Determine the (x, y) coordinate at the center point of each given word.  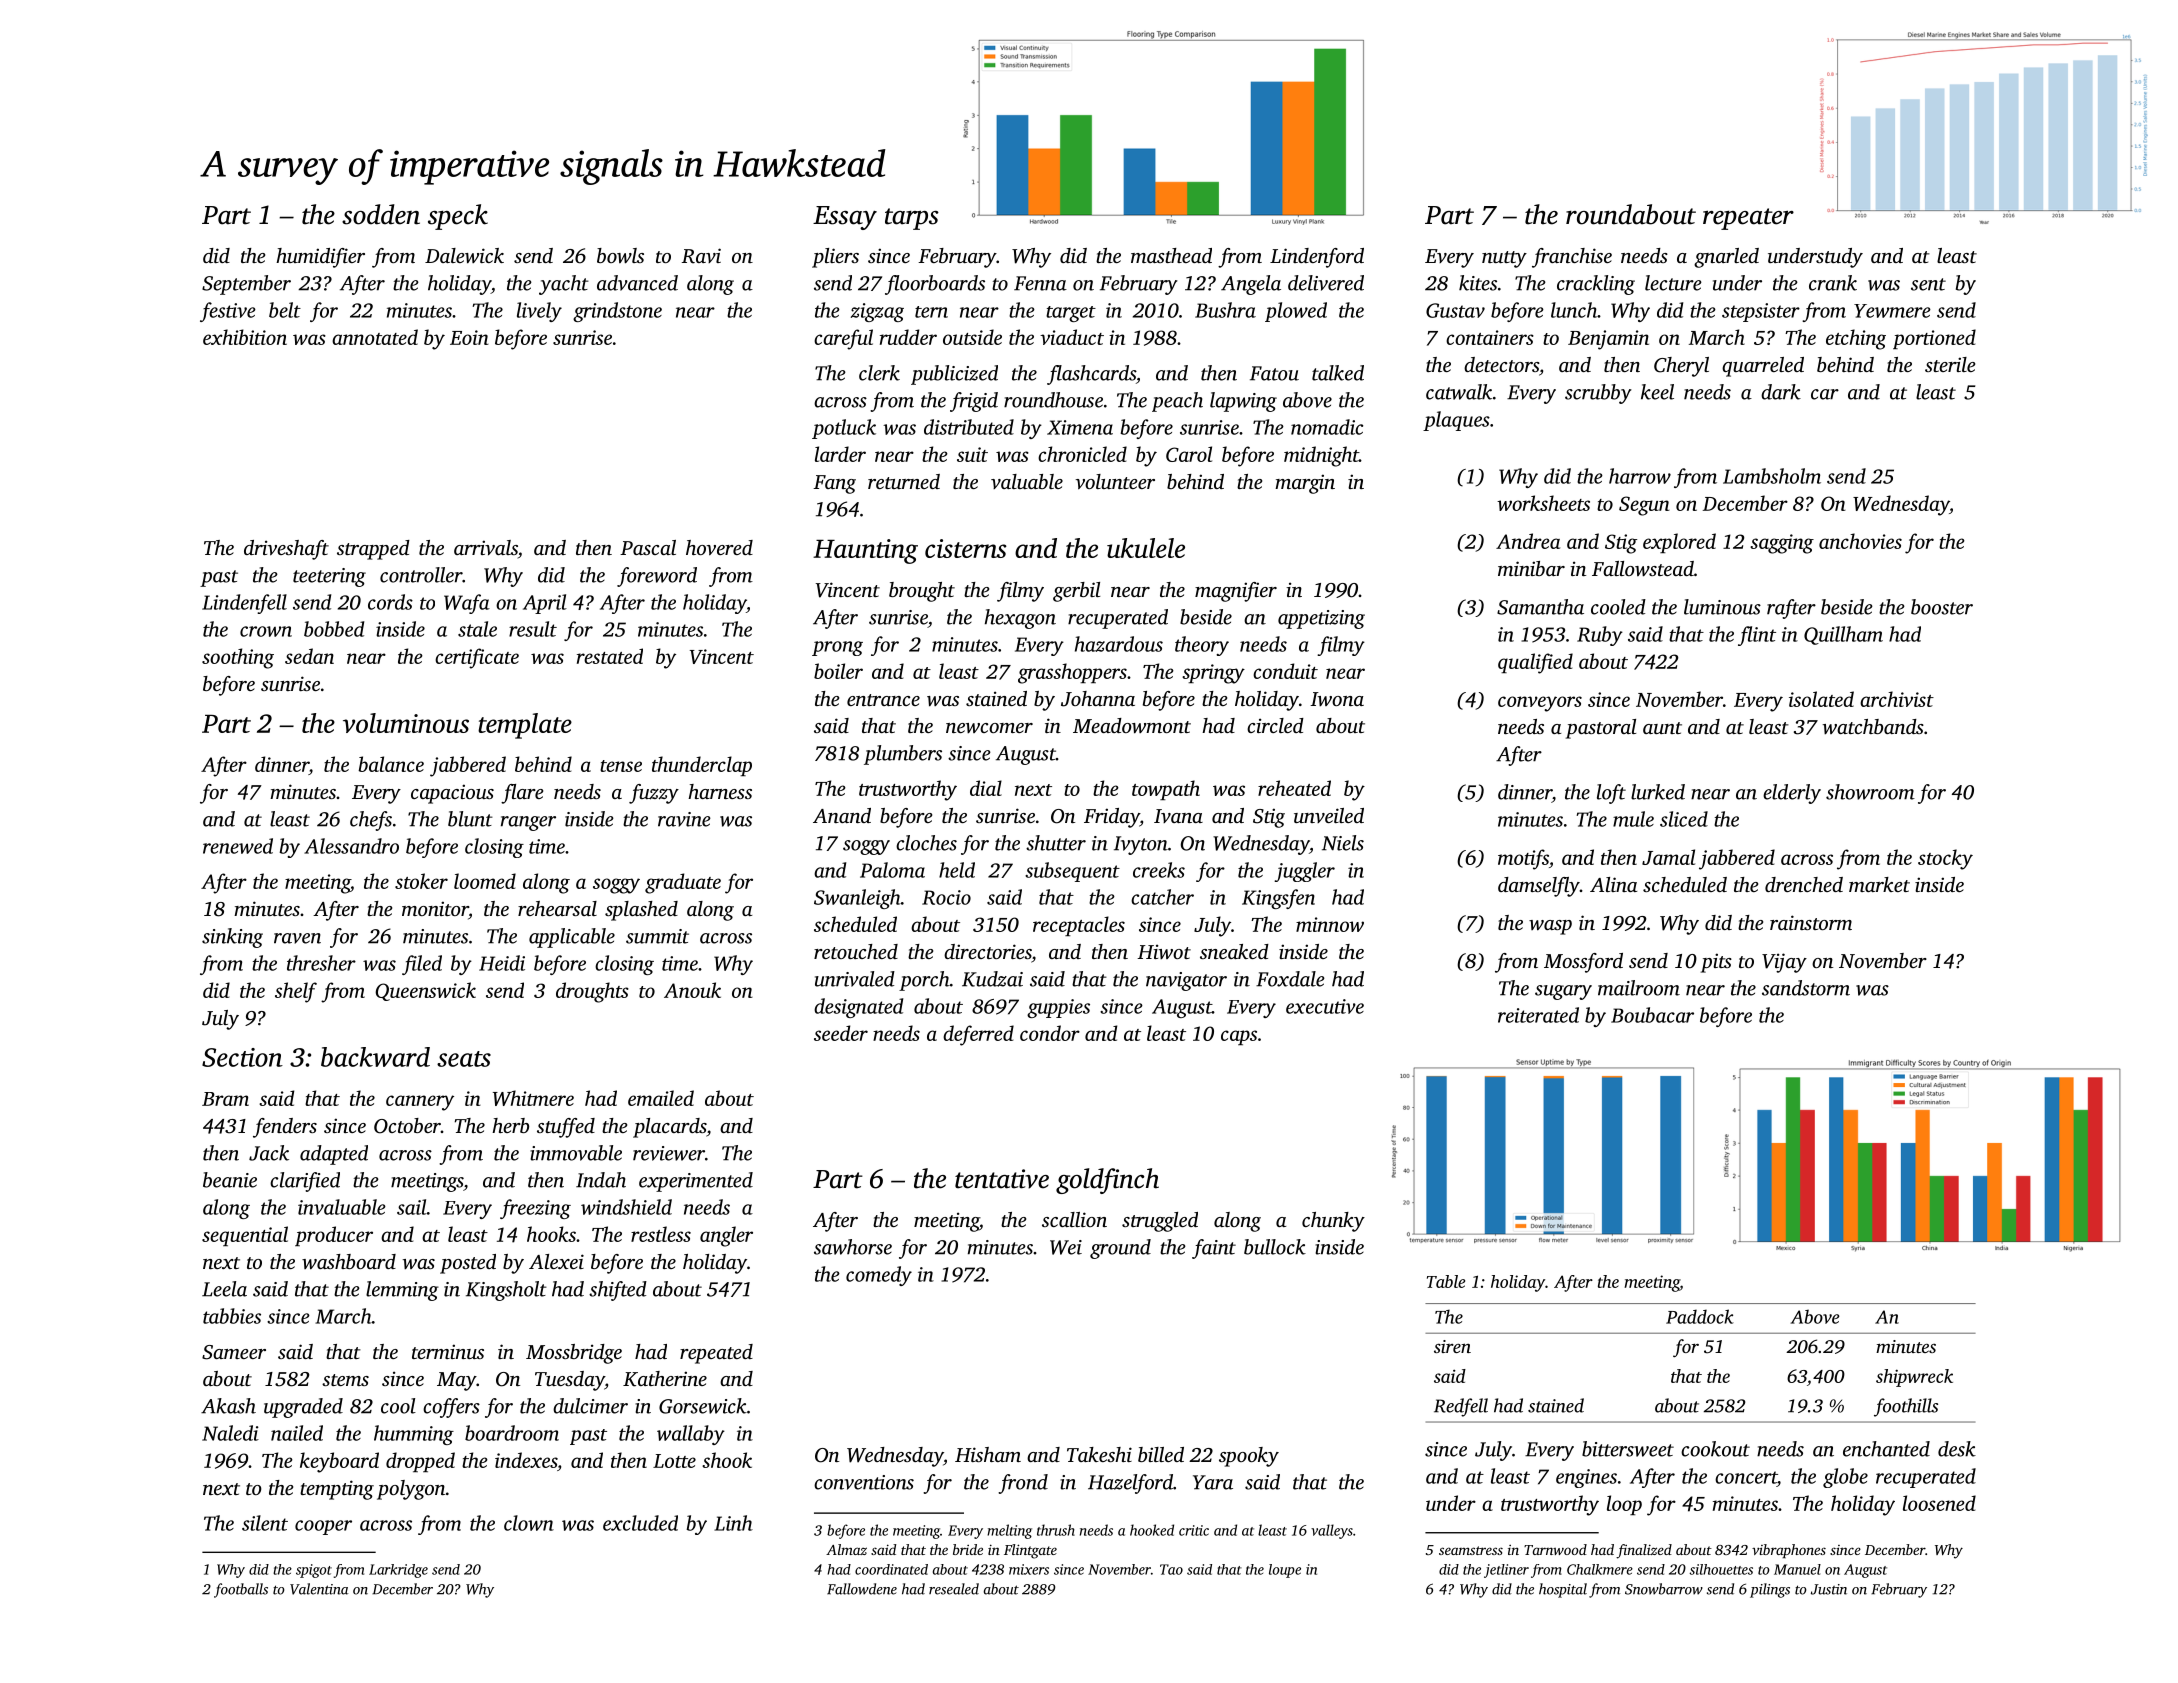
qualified (1535, 663)
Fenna (1040, 283)
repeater (1748, 219)
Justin (1829, 1589)
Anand (842, 815)
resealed (954, 1589)
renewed (238, 846)
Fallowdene (862, 1589)
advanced (637, 283)
